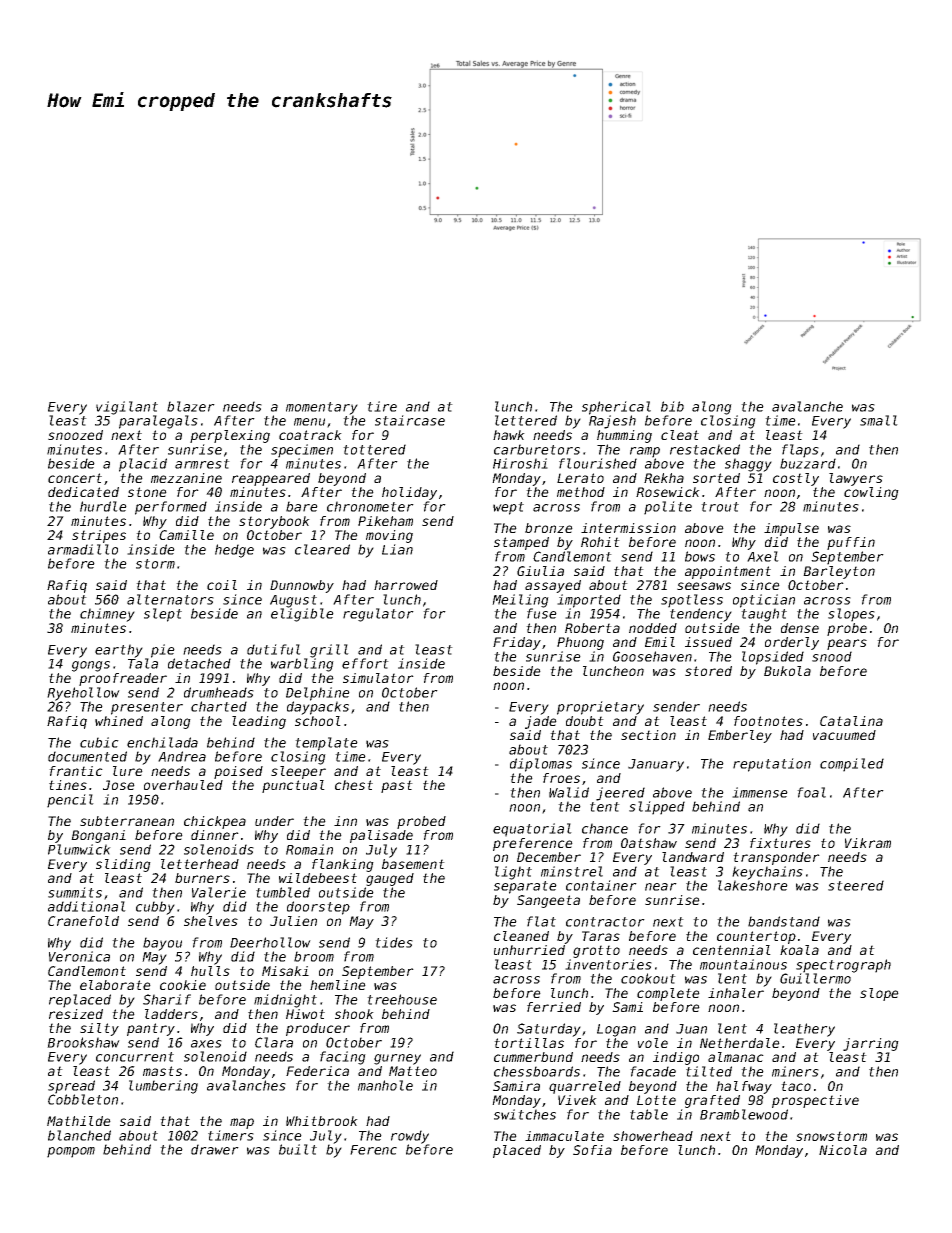 This screenshot has height=1233, width=952. What do you see at coordinates (170, 599) in the screenshot?
I see `alternators` at bounding box center [170, 599].
